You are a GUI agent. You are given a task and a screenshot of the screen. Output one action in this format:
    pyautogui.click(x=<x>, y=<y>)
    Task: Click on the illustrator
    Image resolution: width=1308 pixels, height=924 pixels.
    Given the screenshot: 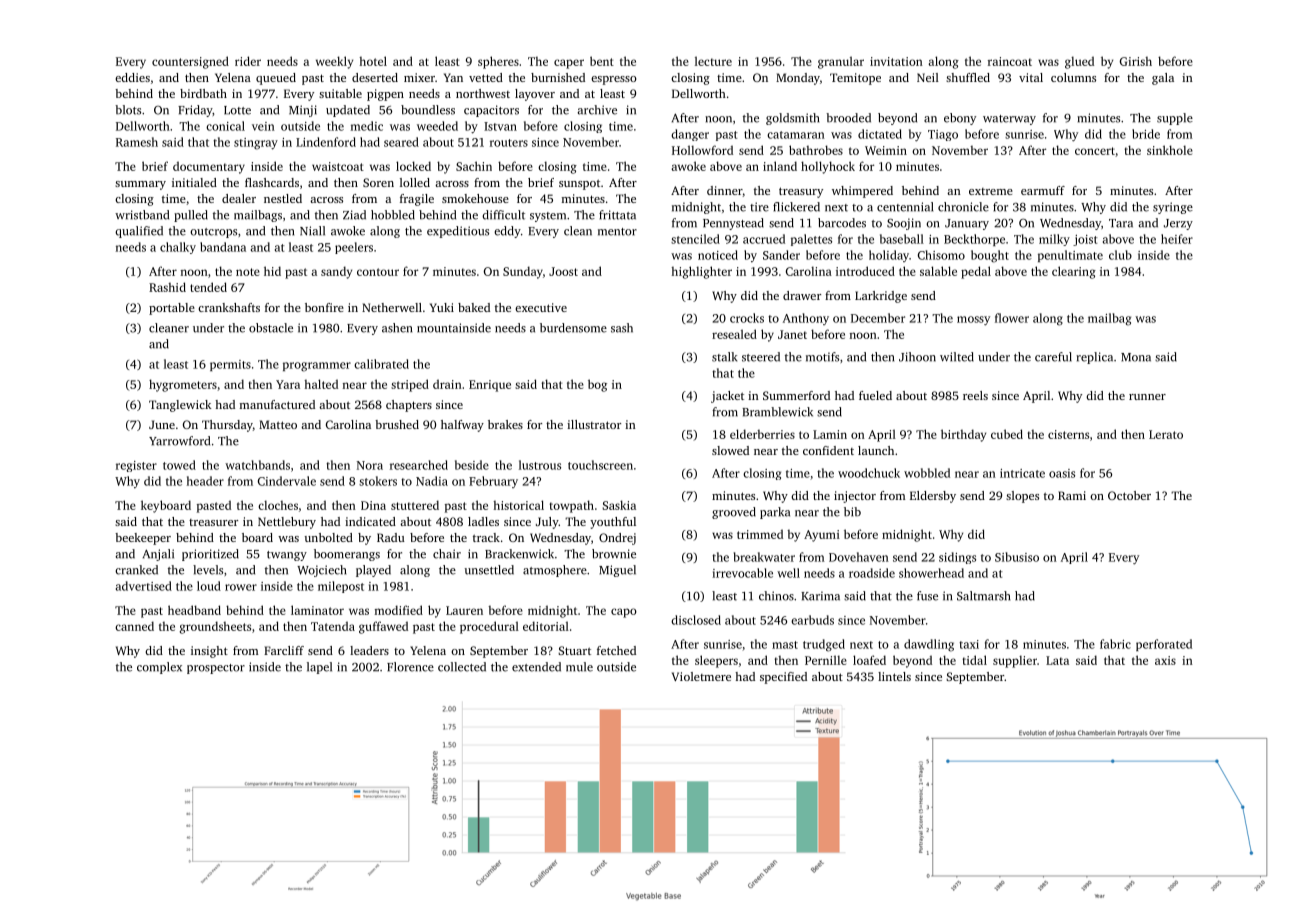 What is the action you would take?
    pyautogui.click(x=594, y=424)
